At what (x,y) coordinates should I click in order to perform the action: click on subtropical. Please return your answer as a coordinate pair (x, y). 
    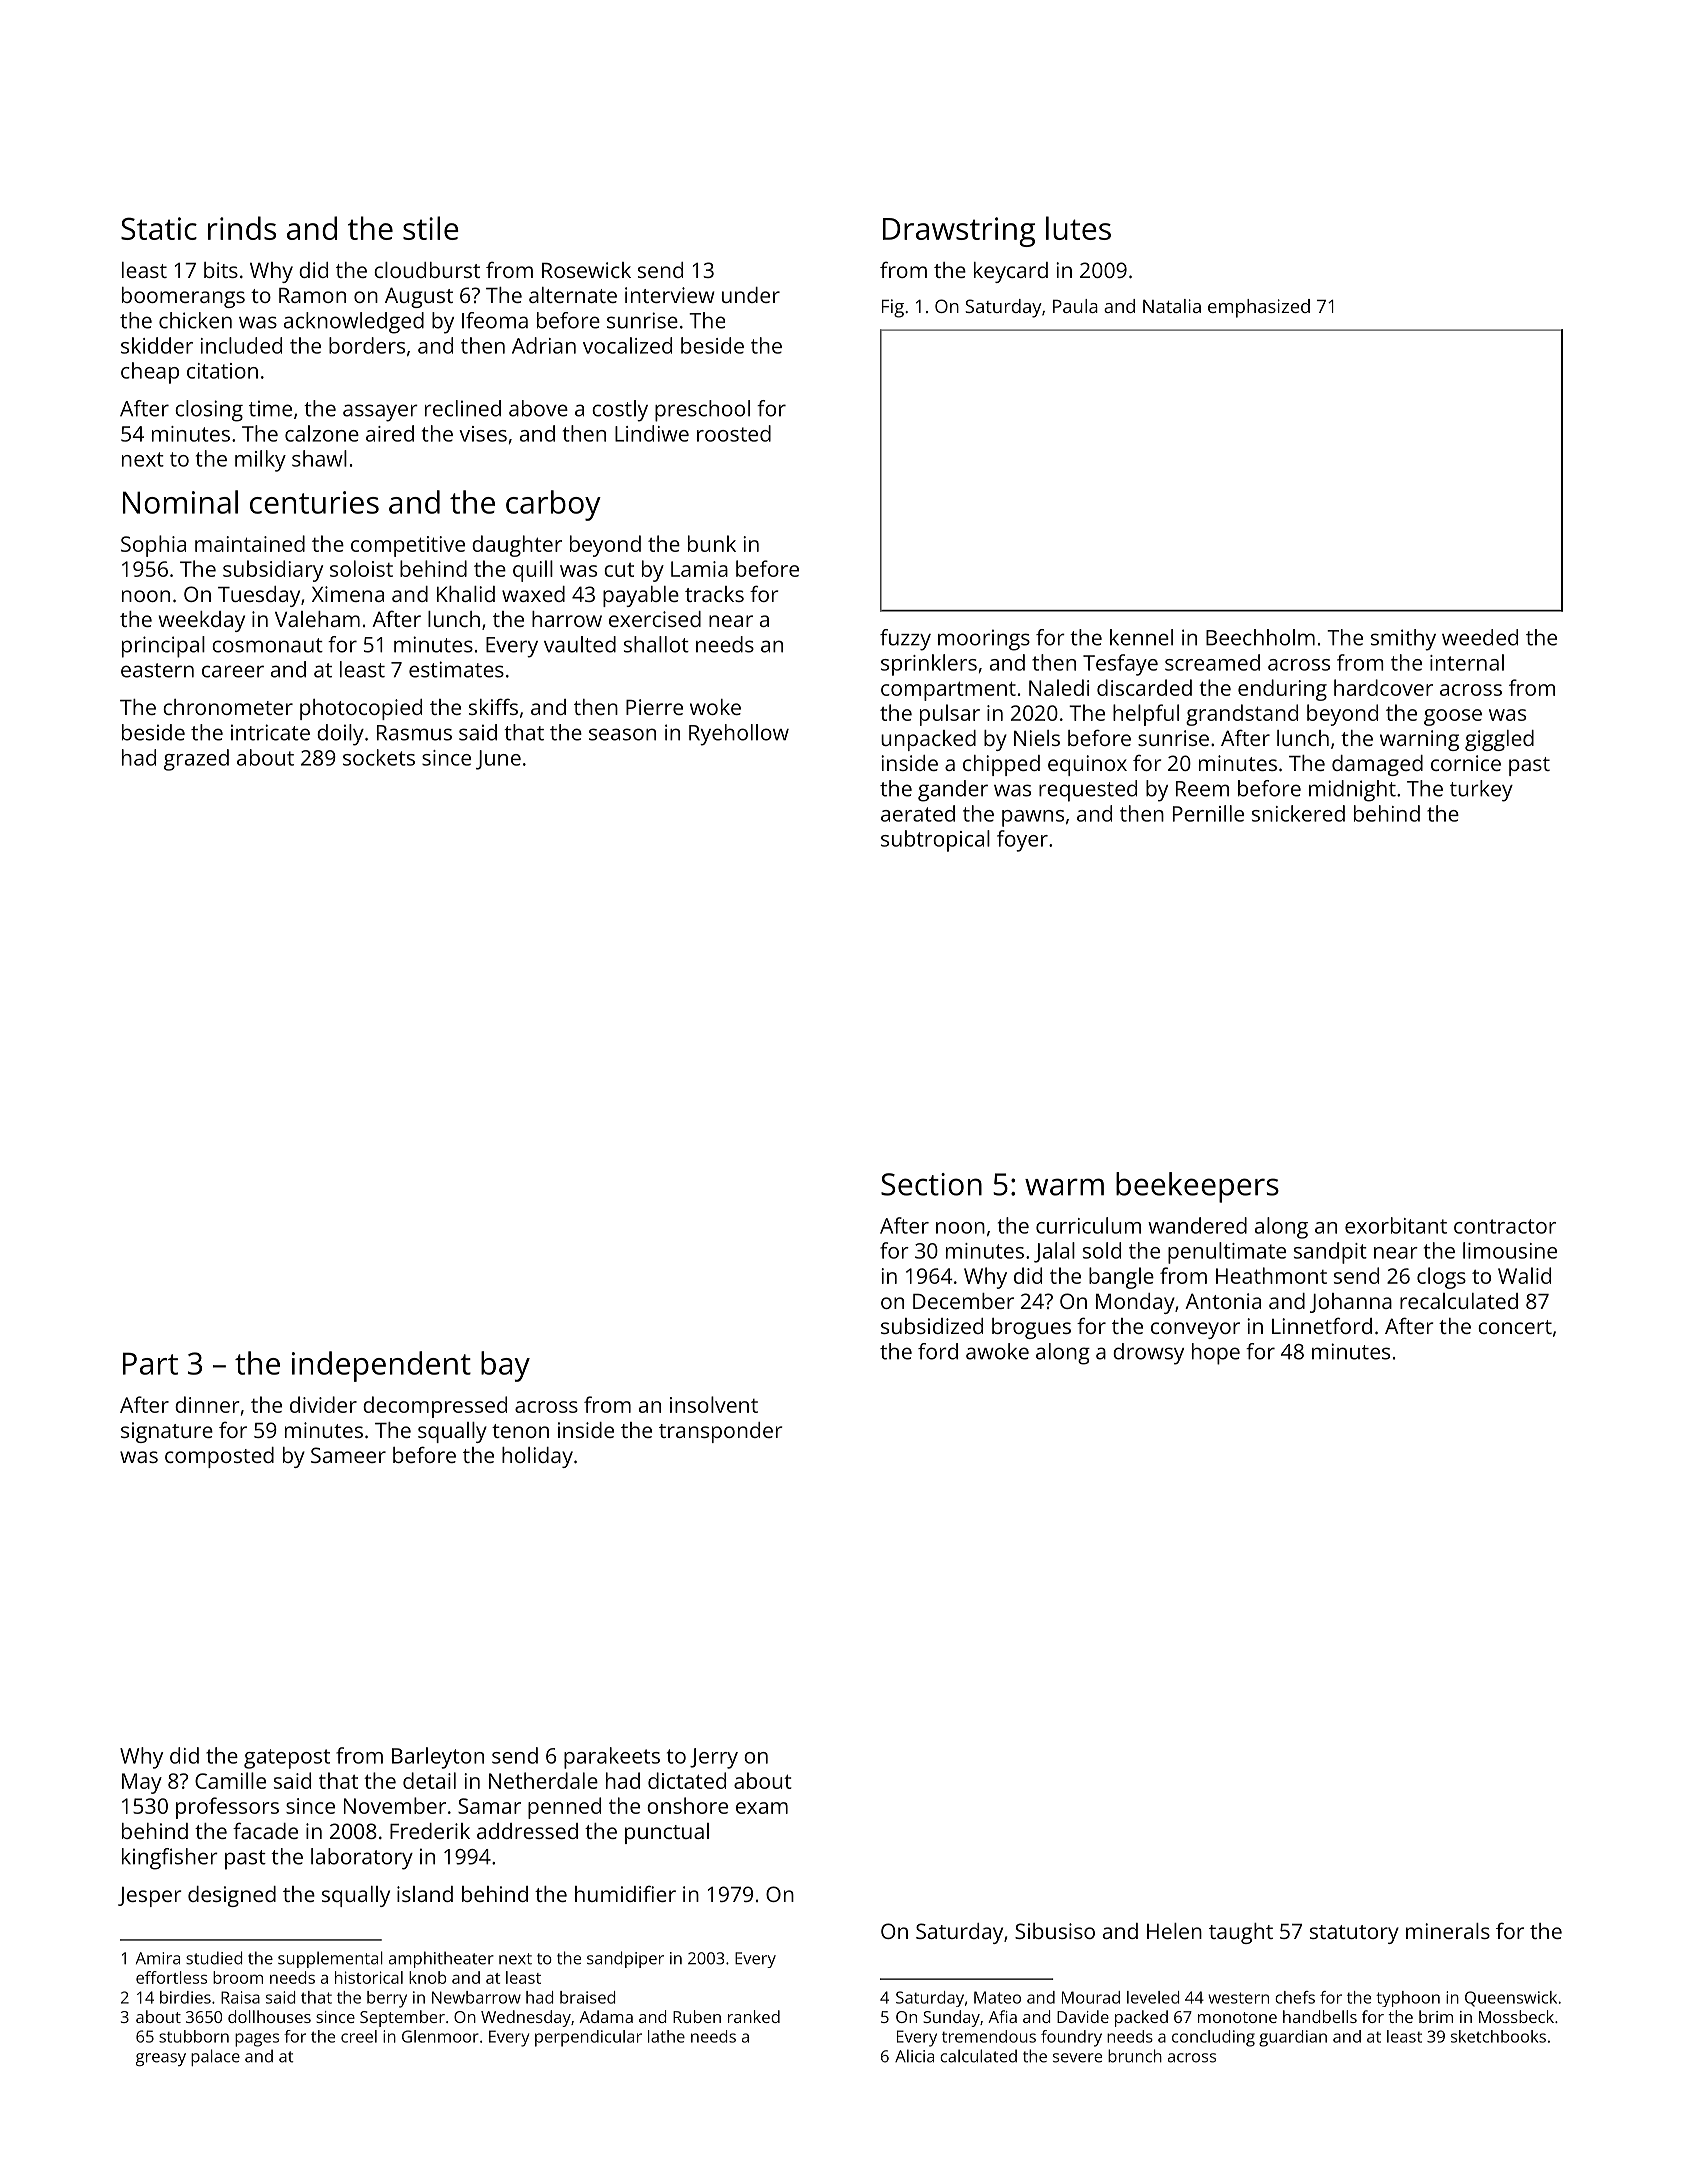
    Looking at the image, I should click on (935, 841).
